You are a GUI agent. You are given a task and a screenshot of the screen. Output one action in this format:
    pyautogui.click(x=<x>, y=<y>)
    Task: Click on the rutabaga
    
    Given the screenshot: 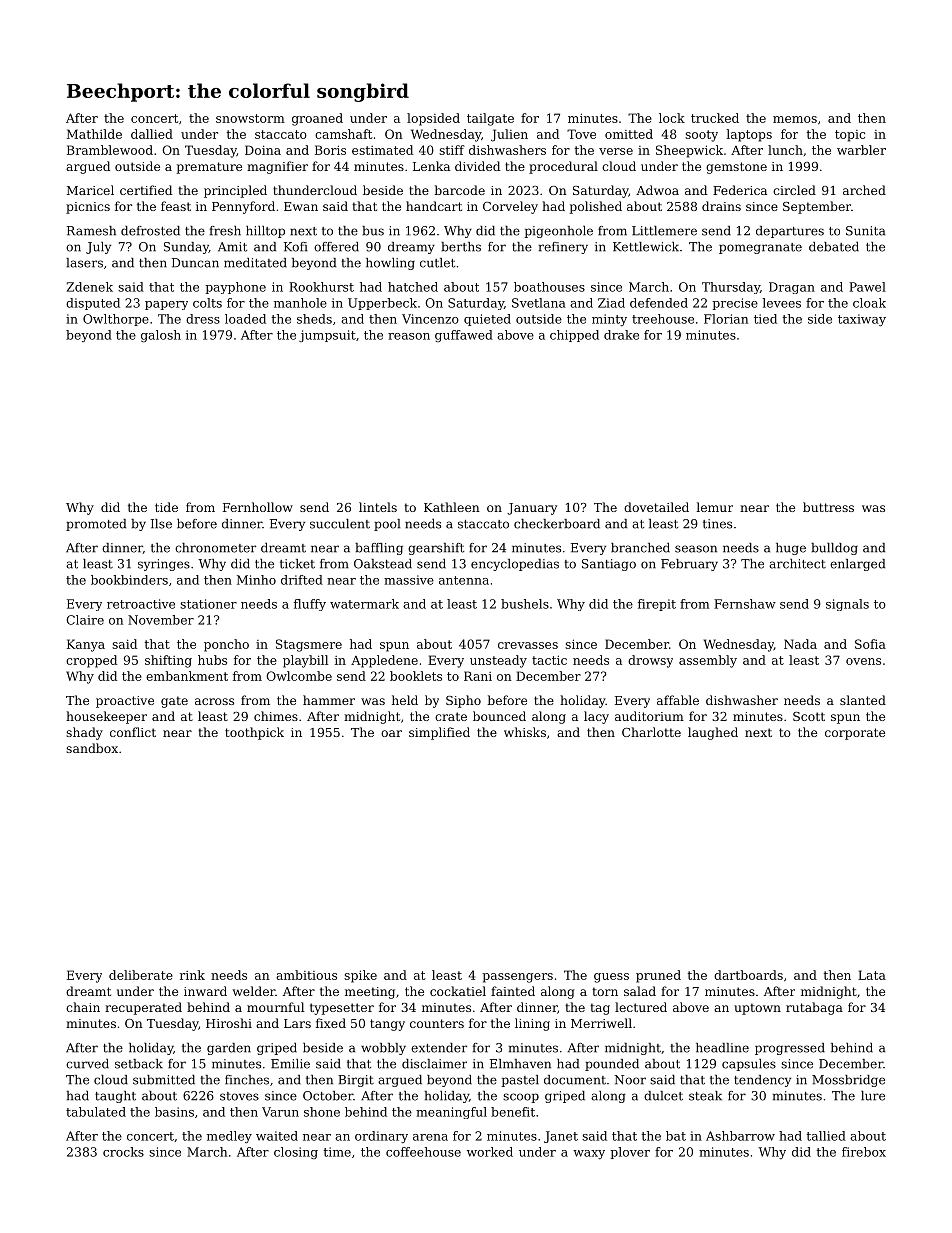 What is the action you would take?
    pyautogui.click(x=814, y=1008)
